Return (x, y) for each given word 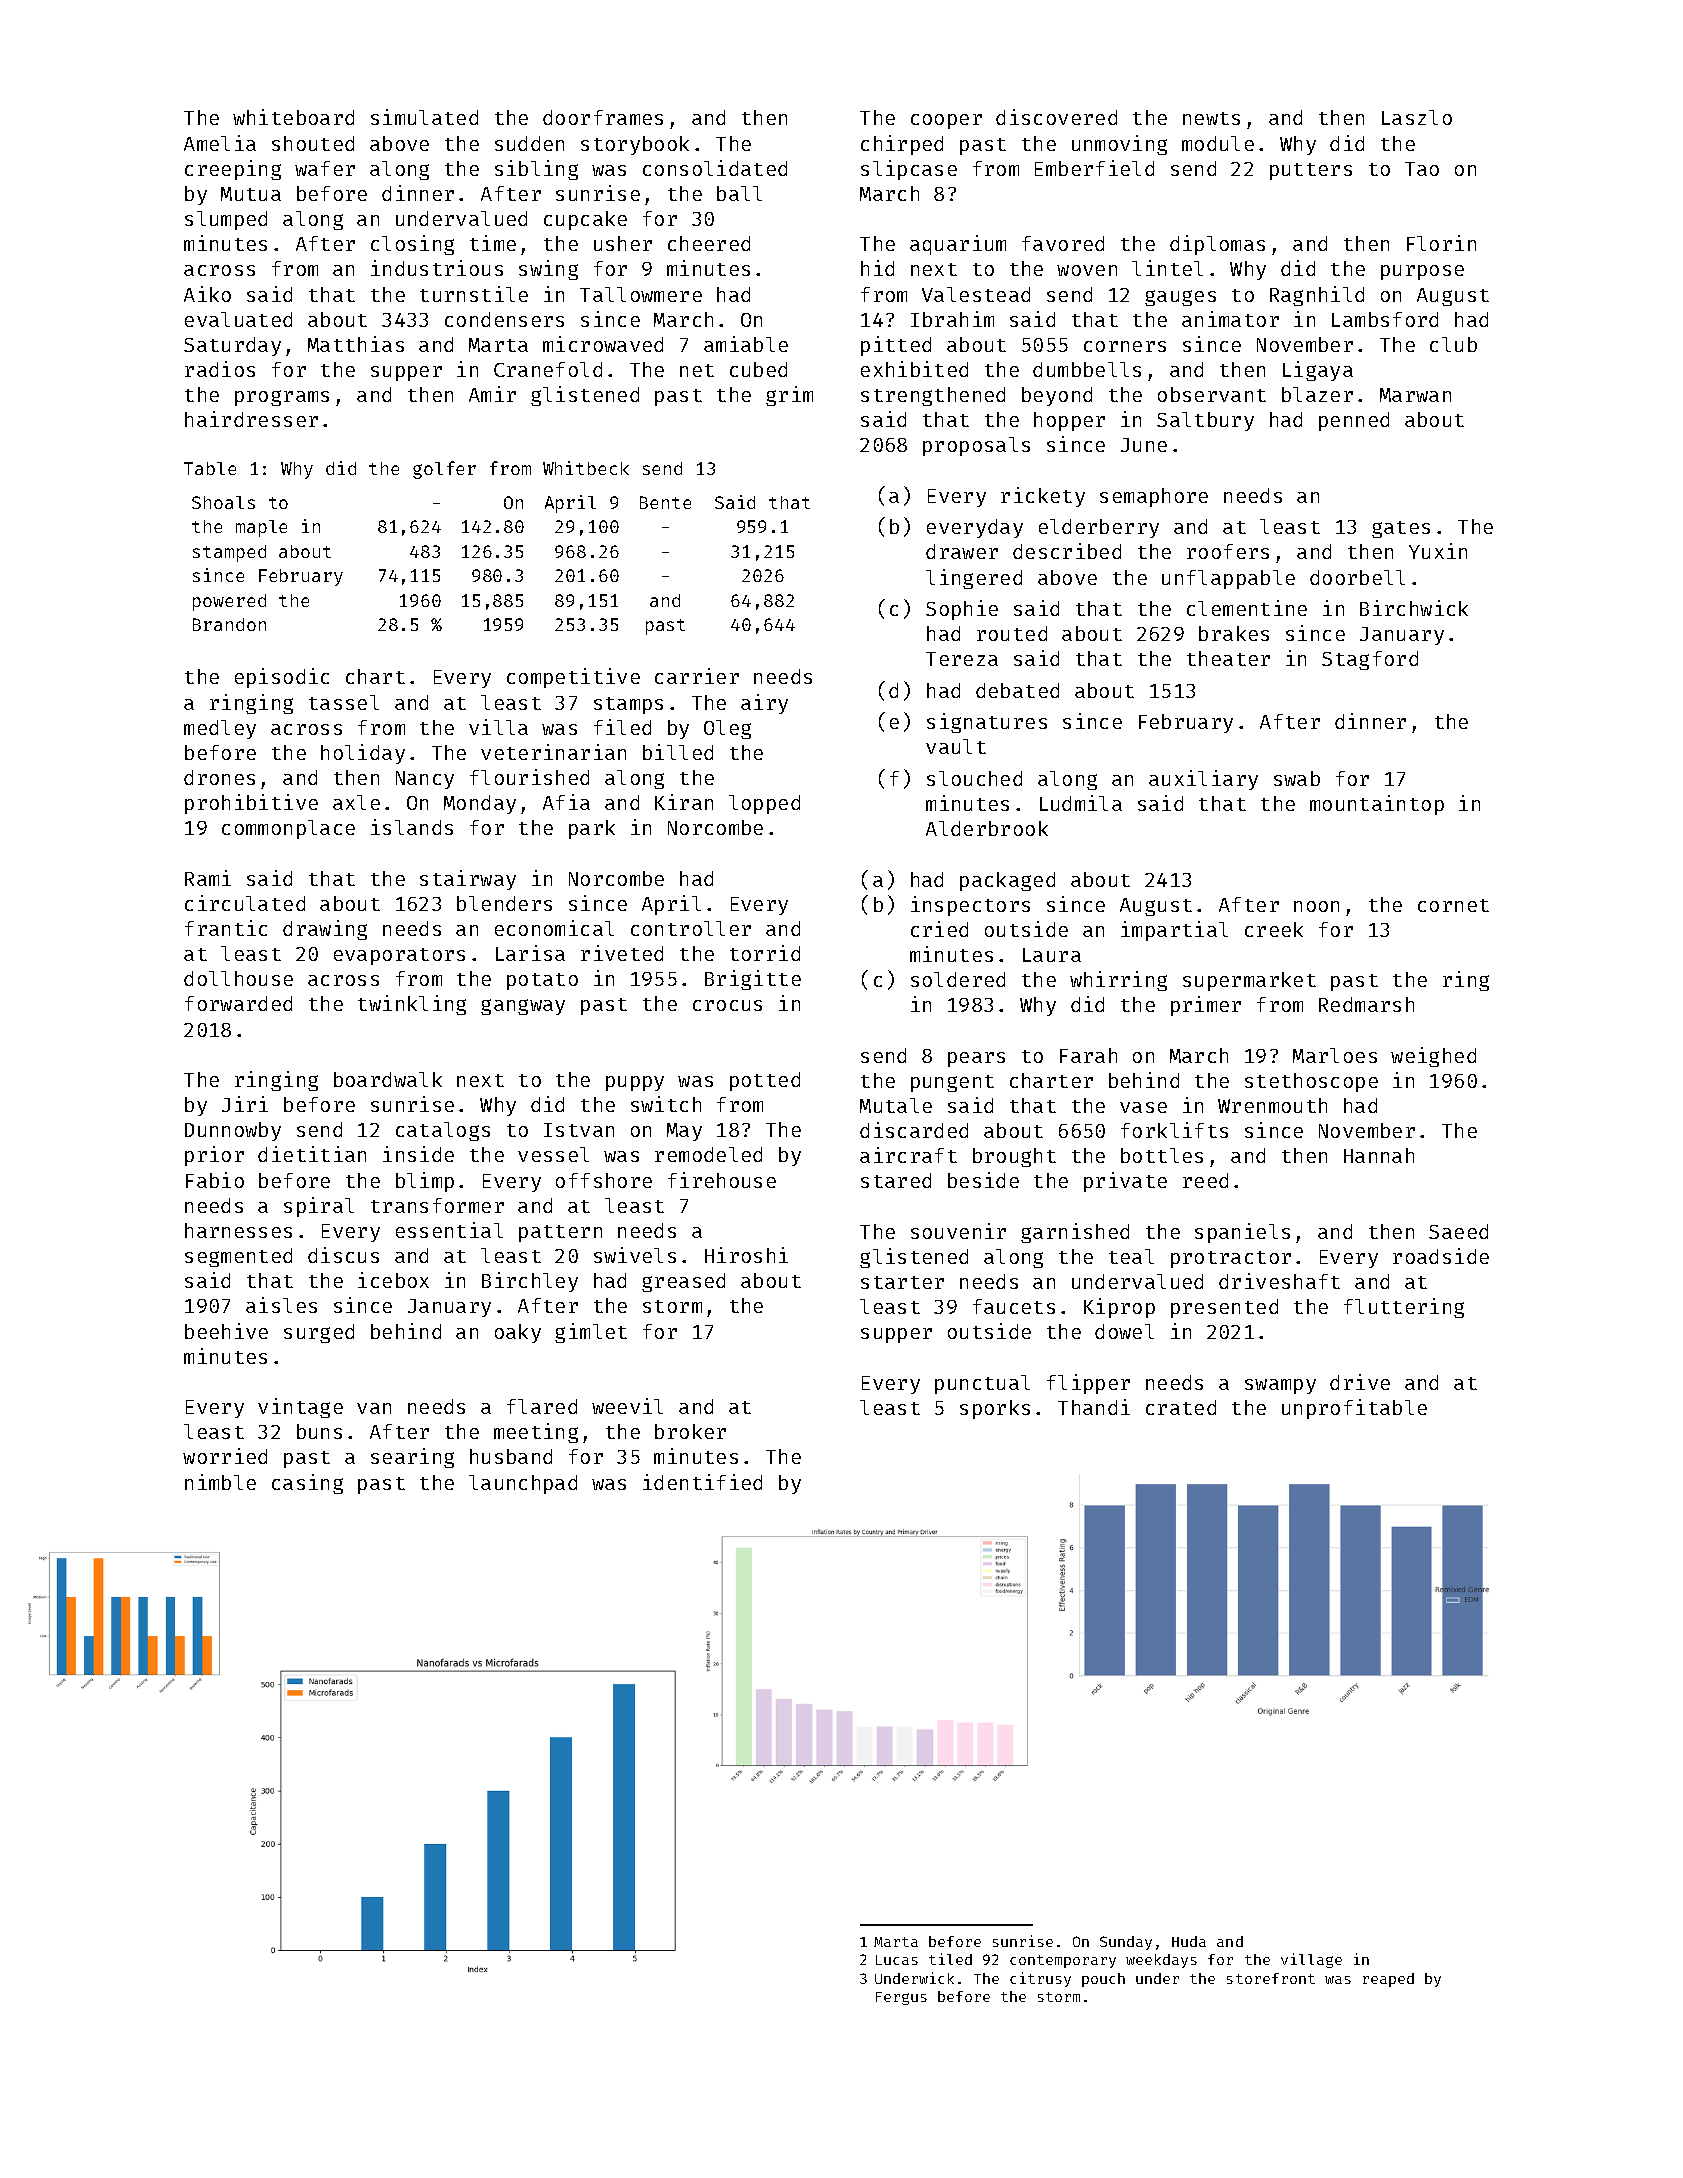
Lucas (897, 1960)
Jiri (245, 1104)
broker (690, 1431)
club (1453, 344)
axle (356, 802)
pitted (896, 346)
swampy (1280, 1386)
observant (1212, 394)
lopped (764, 804)
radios (220, 369)
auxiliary (1203, 780)
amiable (746, 344)
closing (412, 245)
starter (902, 1282)
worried (225, 1456)
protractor (1231, 1259)
